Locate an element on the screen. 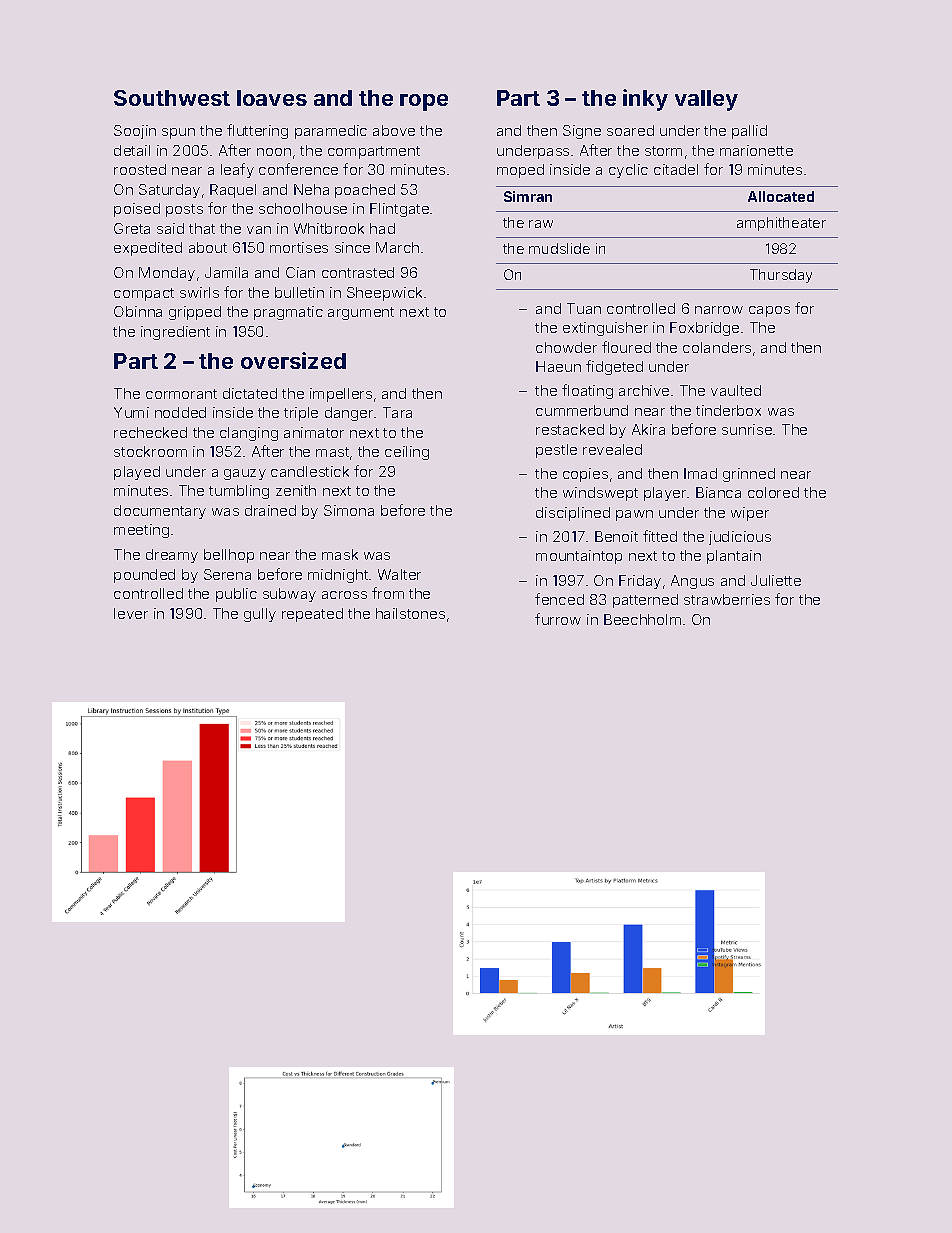 This screenshot has width=952, height=1233. expedited is located at coordinates (148, 249).
